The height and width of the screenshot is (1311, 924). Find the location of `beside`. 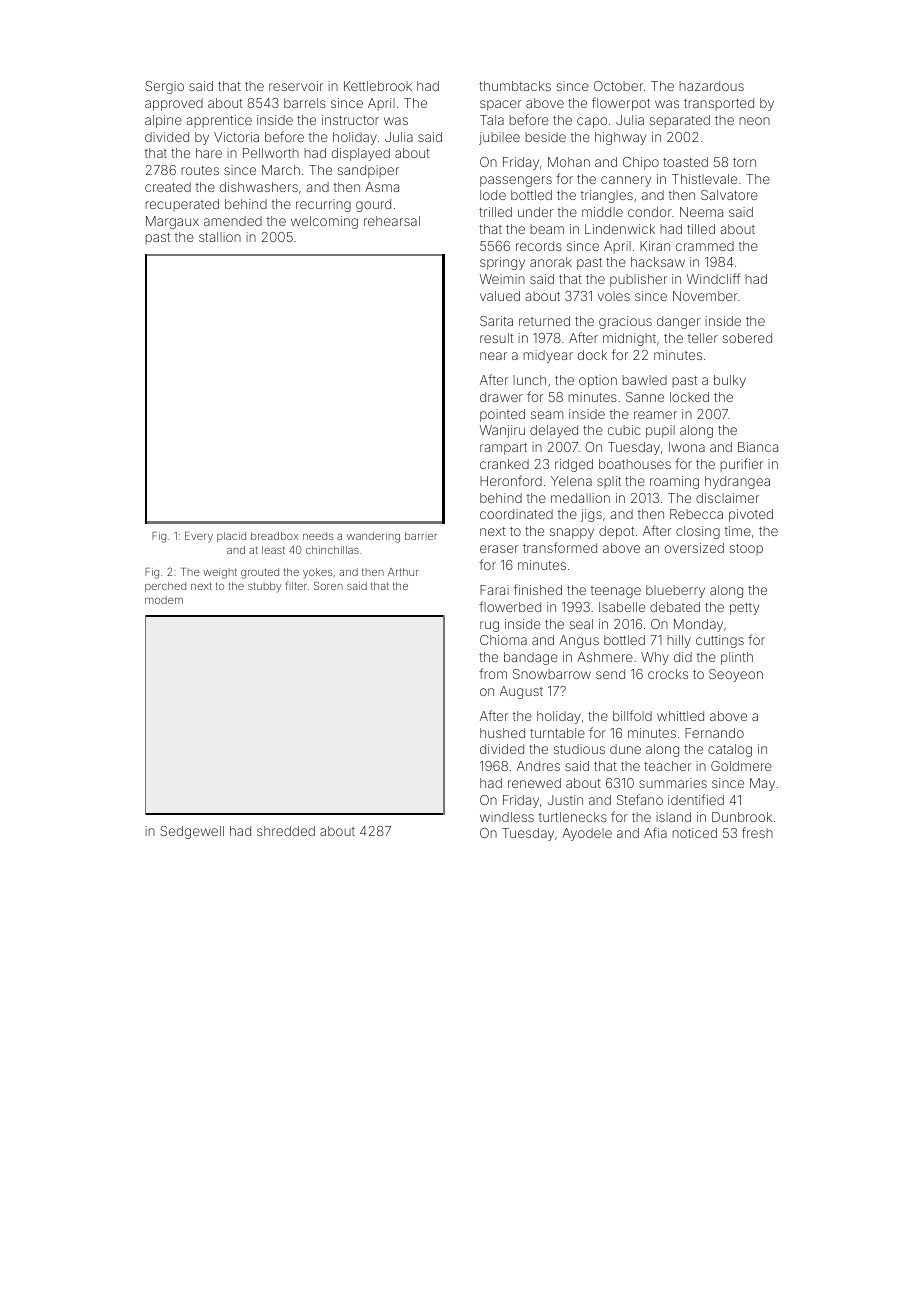

beside is located at coordinates (545, 137).
